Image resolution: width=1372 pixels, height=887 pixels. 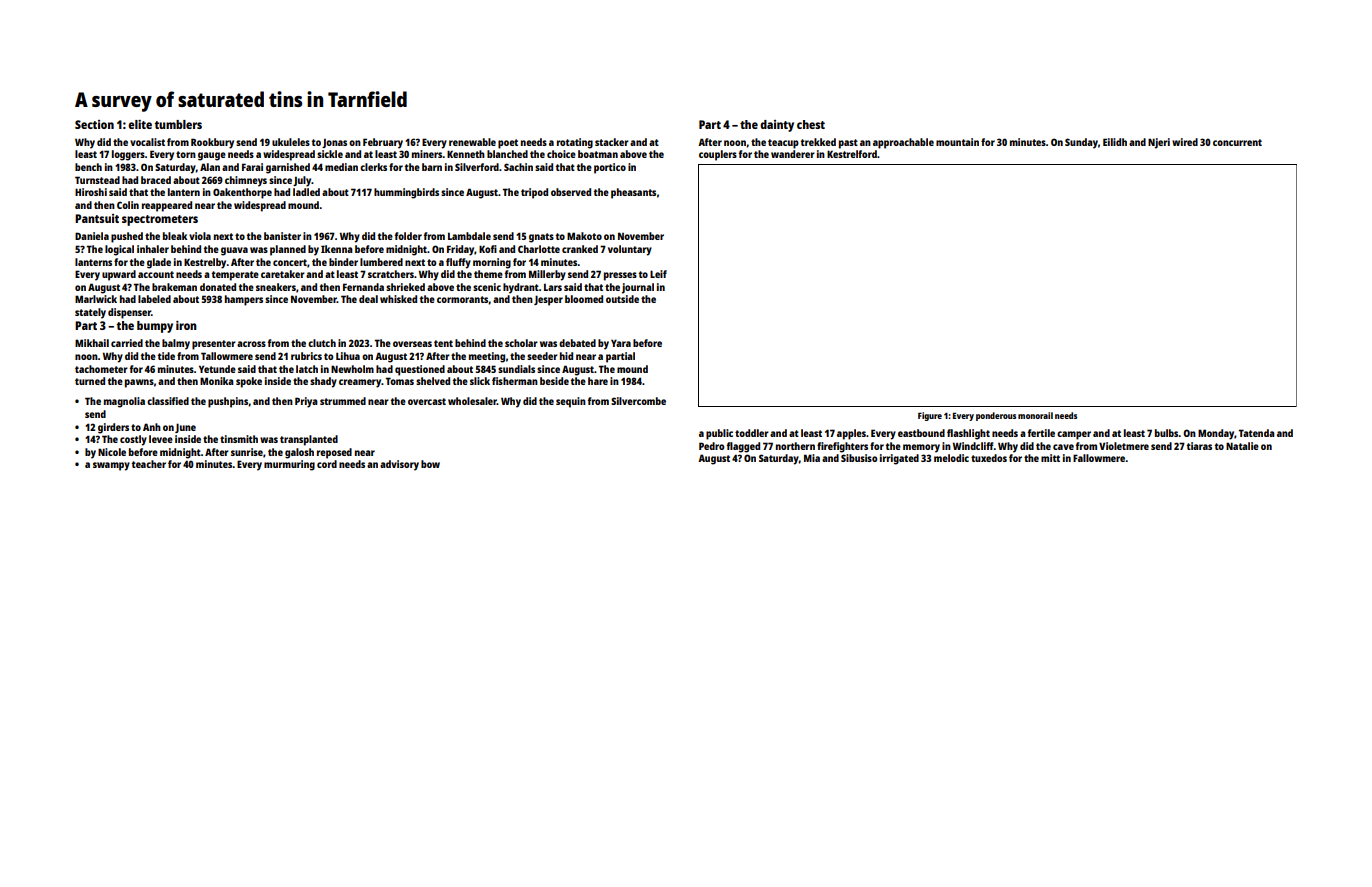 What do you see at coordinates (899, 459) in the page?
I see `irrigated` at bounding box center [899, 459].
